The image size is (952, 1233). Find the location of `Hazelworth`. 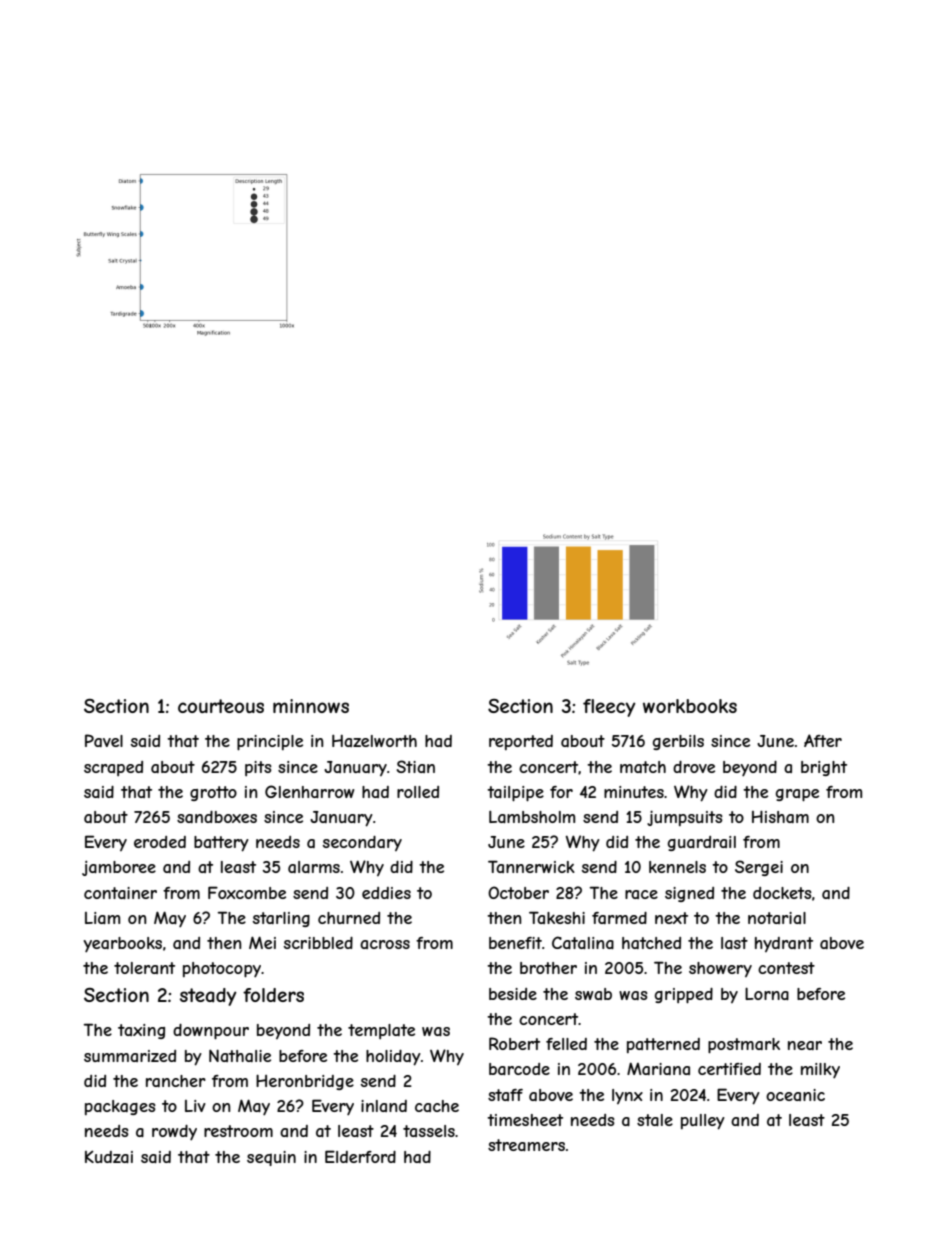

Hazelworth is located at coordinates (374, 741).
